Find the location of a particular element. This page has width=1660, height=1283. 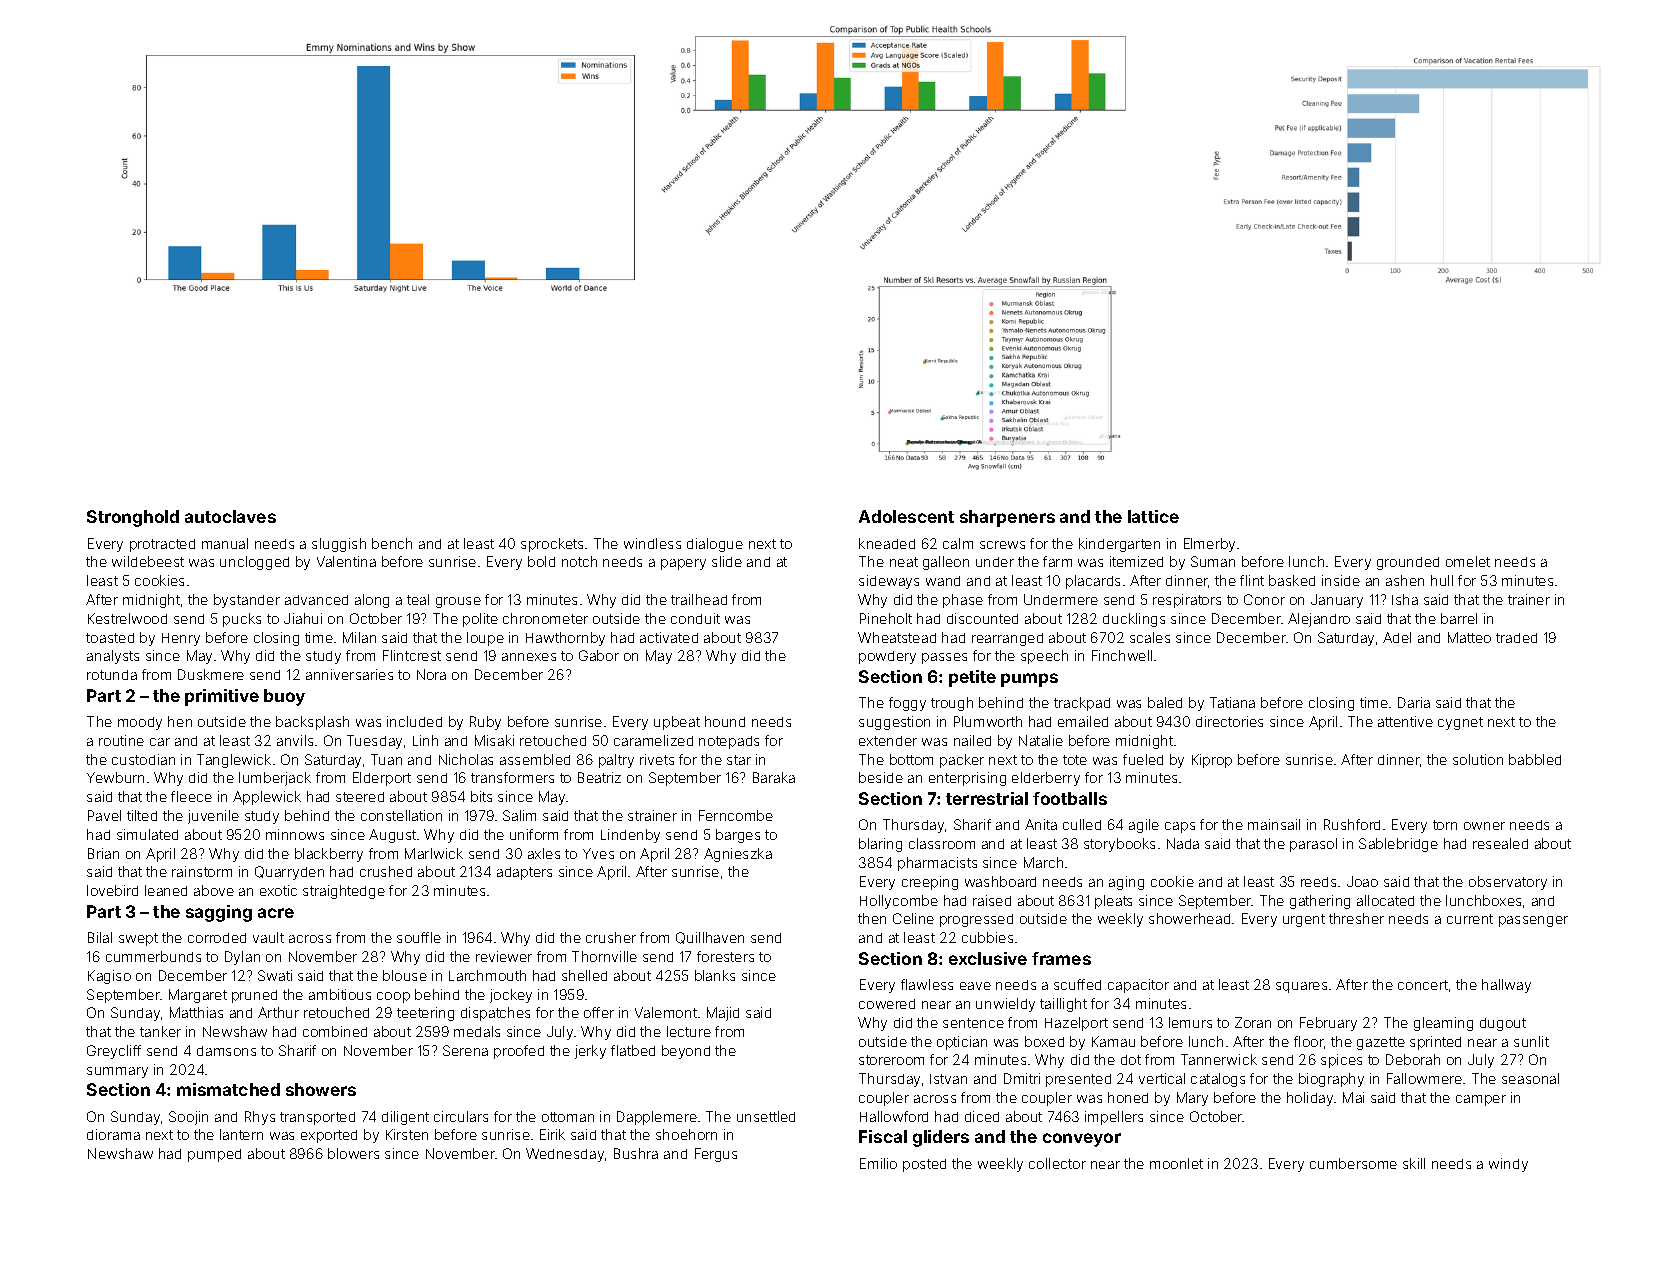

crusher is located at coordinates (611, 937).
